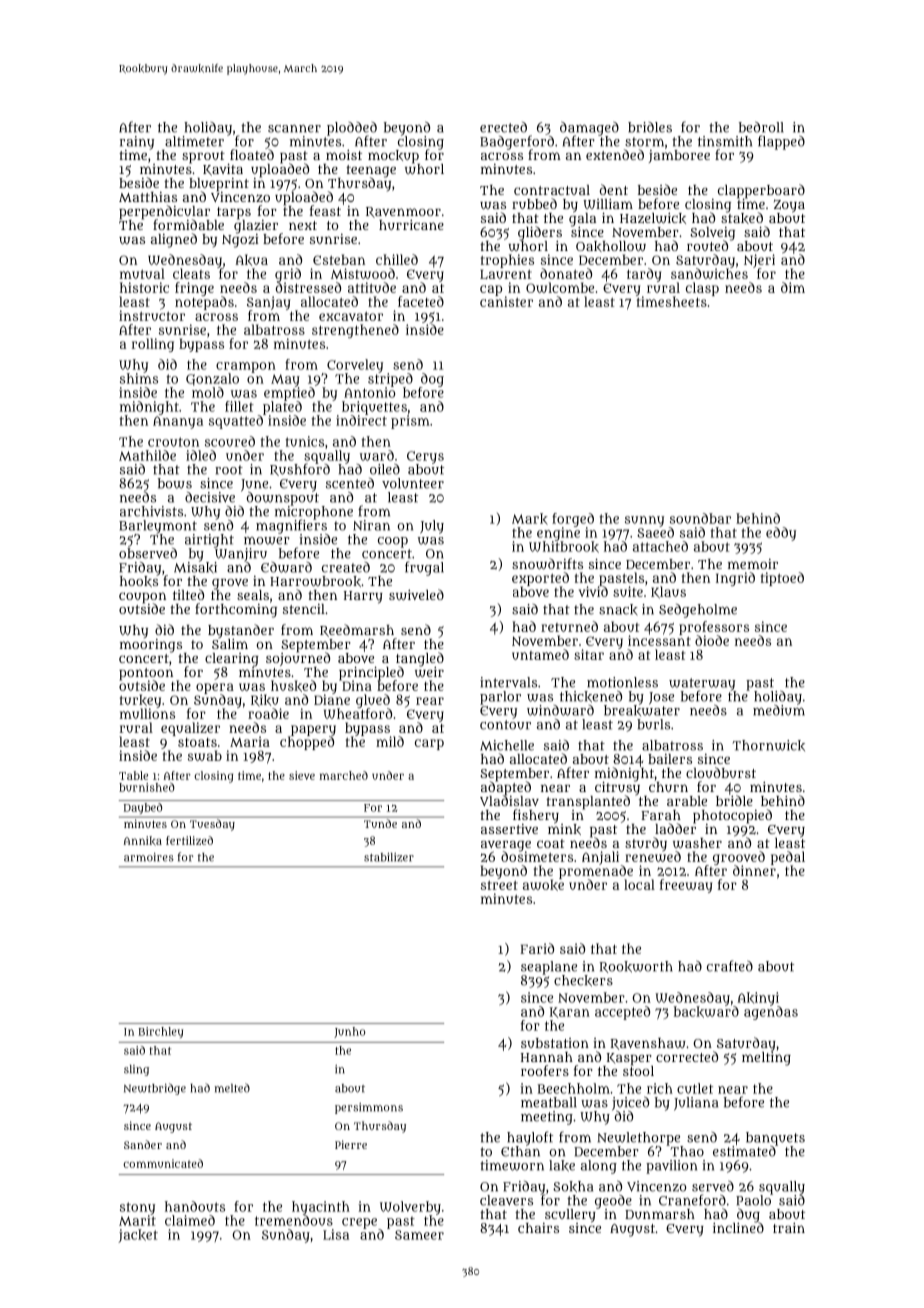  What do you see at coordinates (389, 857) in the screenshot?
I see `stabilizer` at bounding box center [389, 857].
